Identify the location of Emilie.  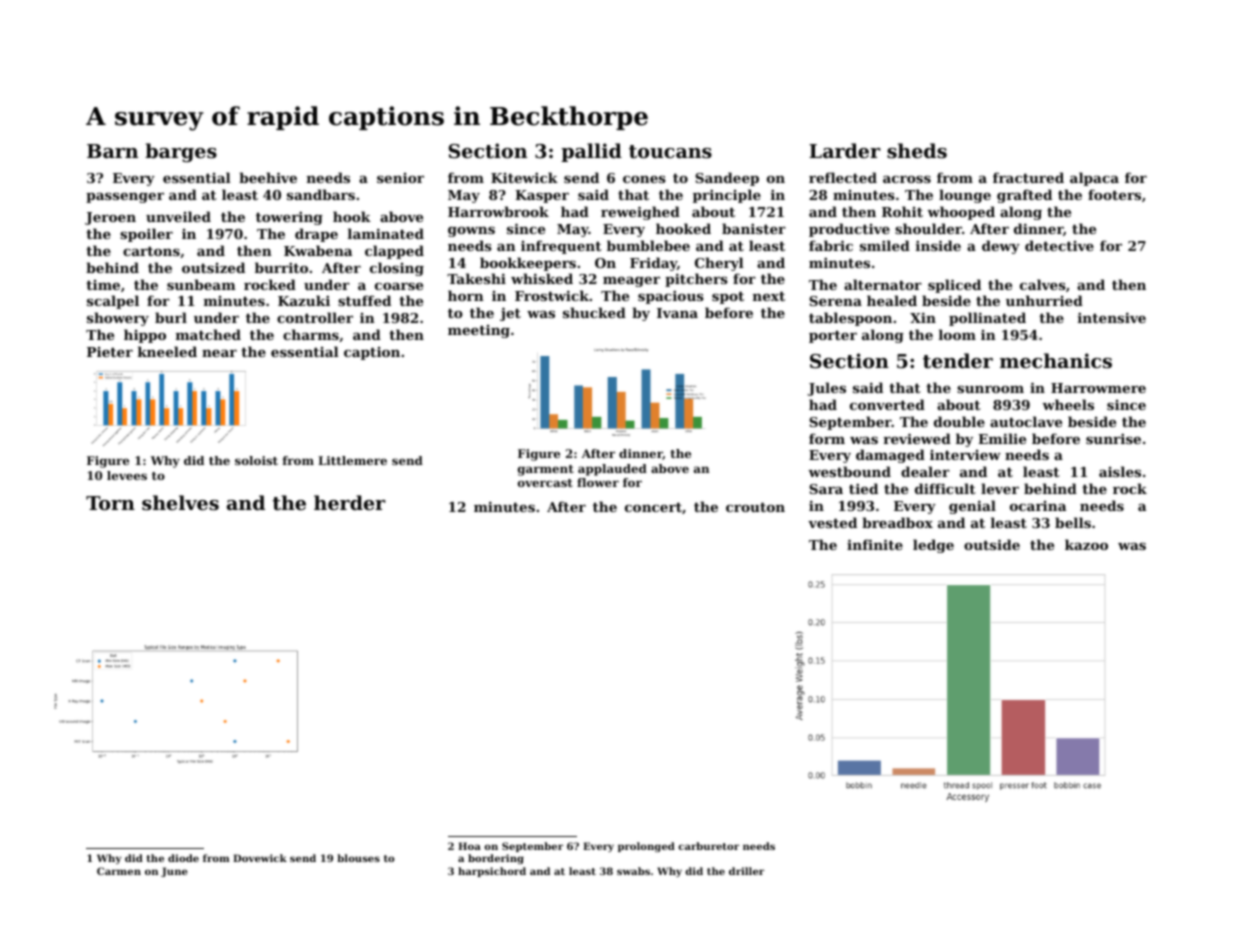
(1002, 438).
